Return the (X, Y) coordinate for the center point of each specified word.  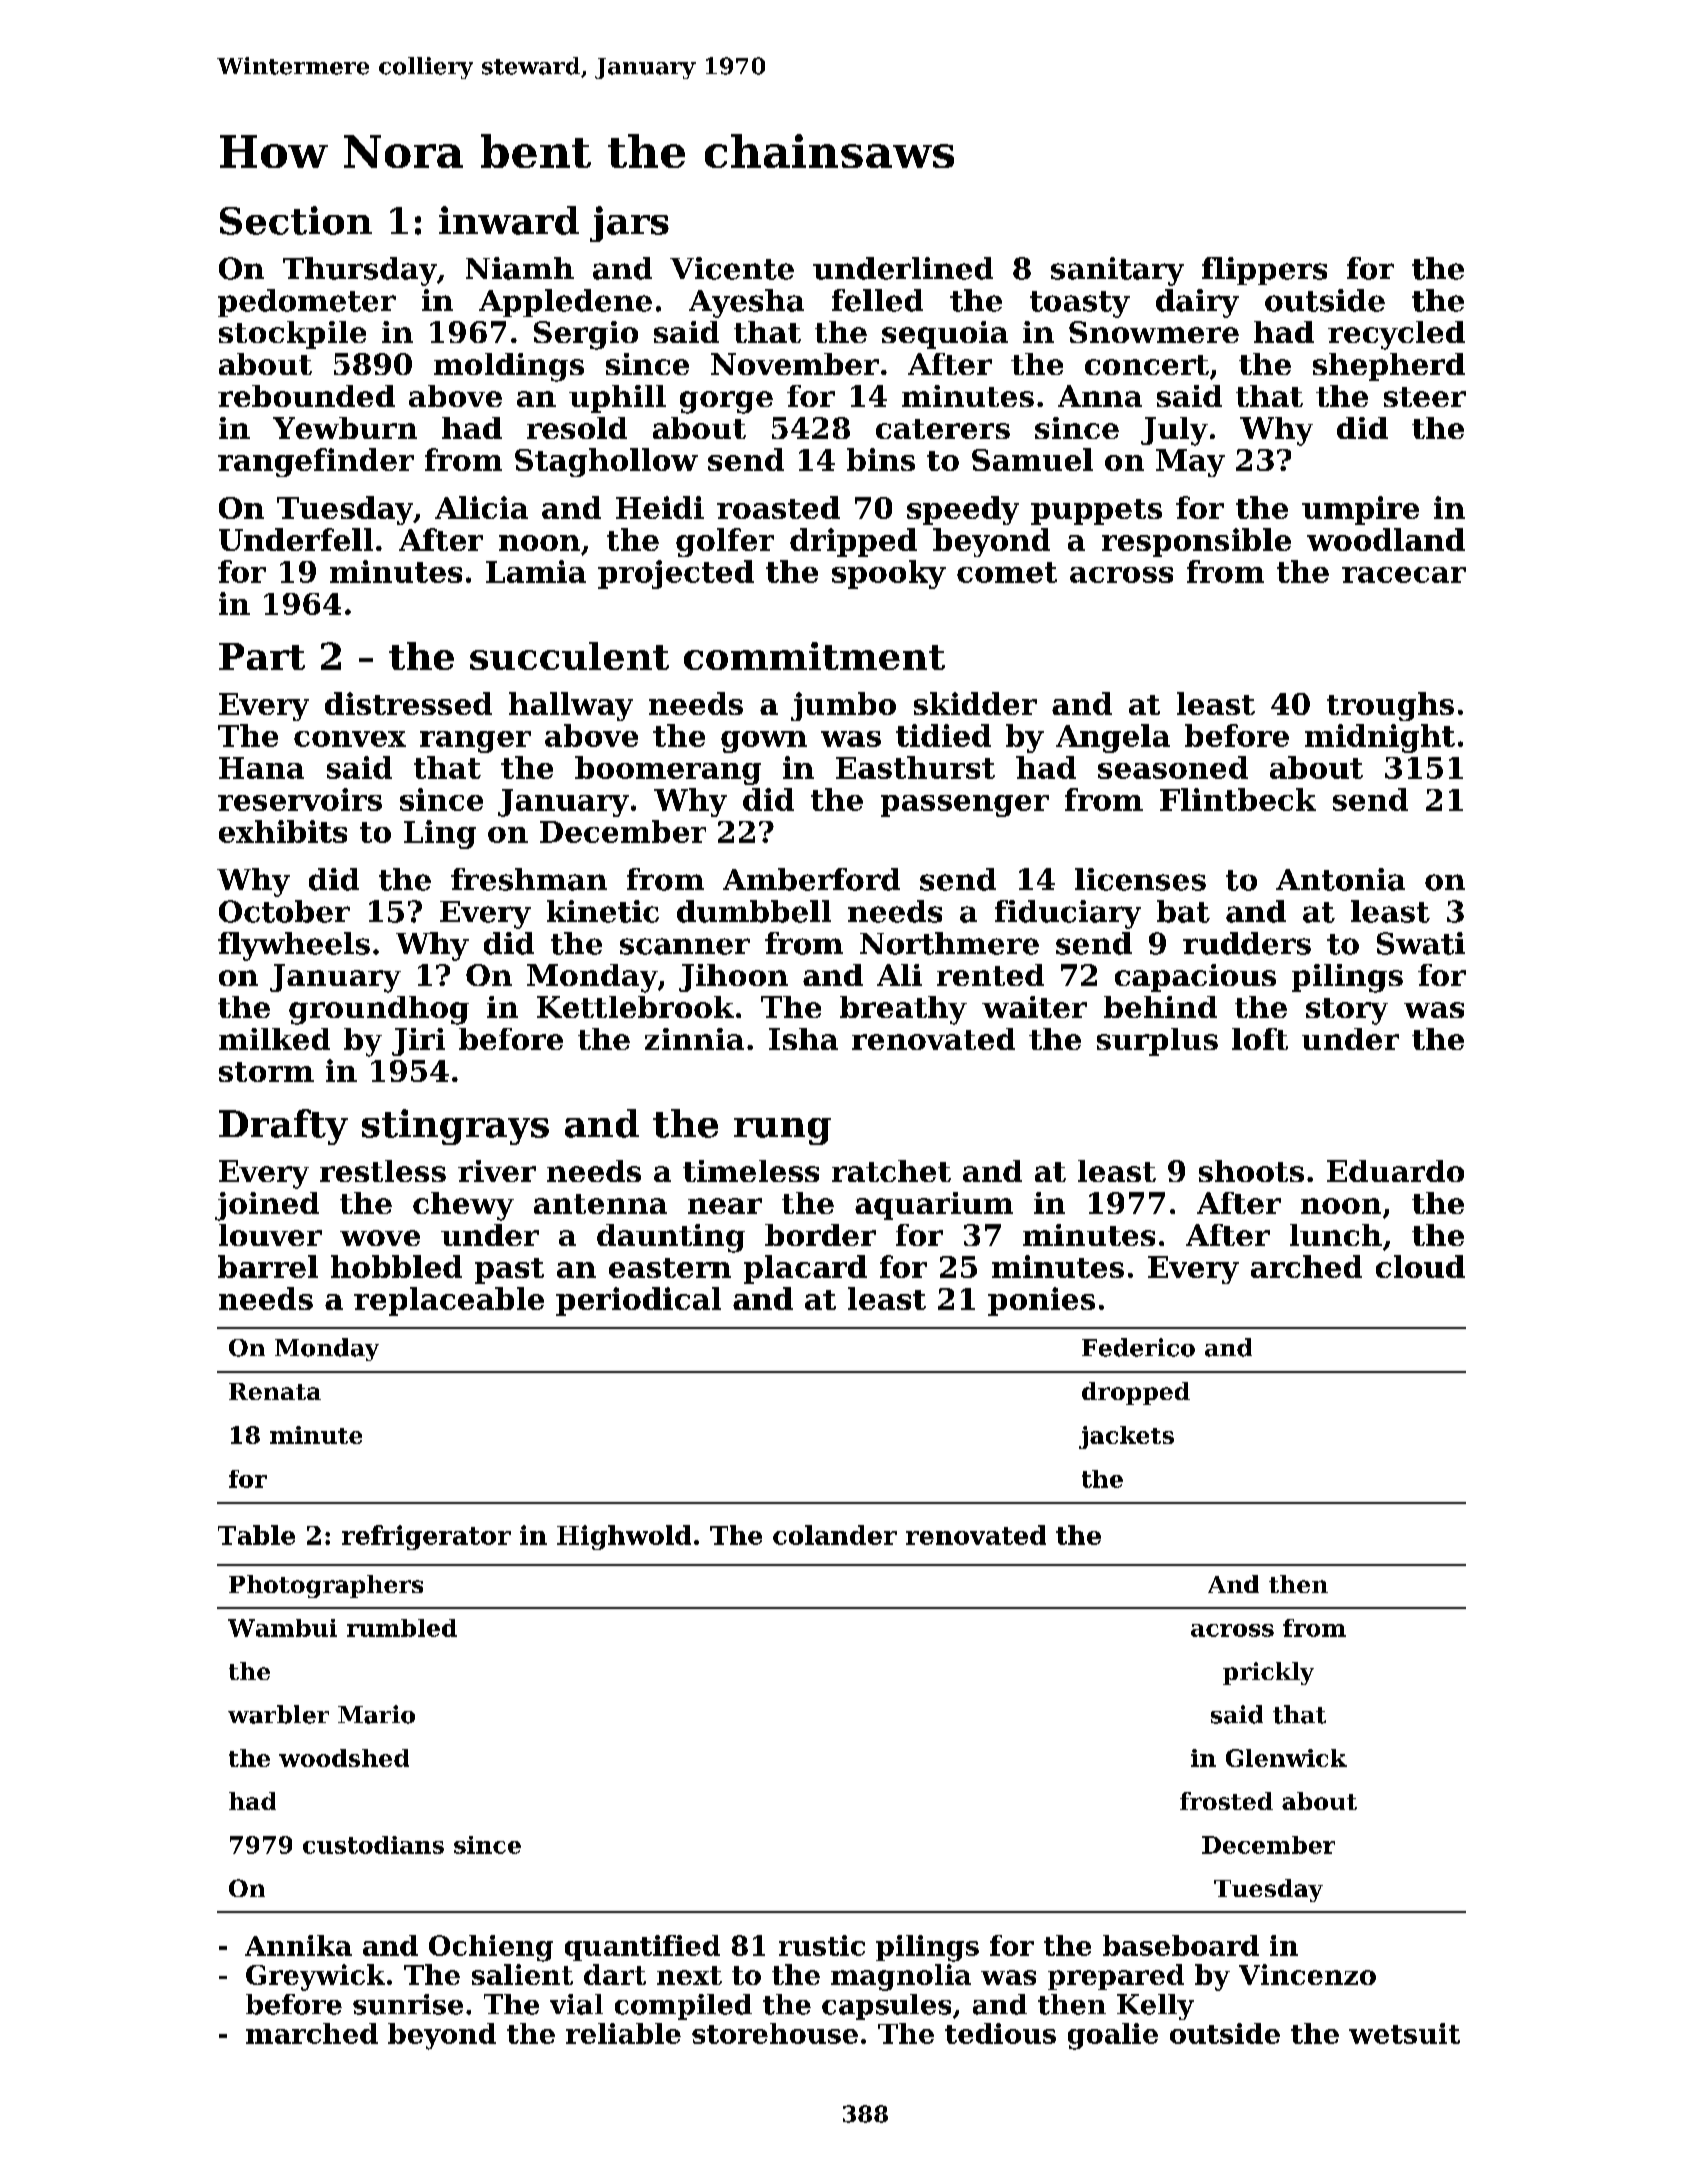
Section (296, 220)
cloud (1420, 1266)
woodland (1386, 539)
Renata (275, 1391)
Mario (376, 1714)
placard (805, 1269)
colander (835, 1535)
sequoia (945, 335)
